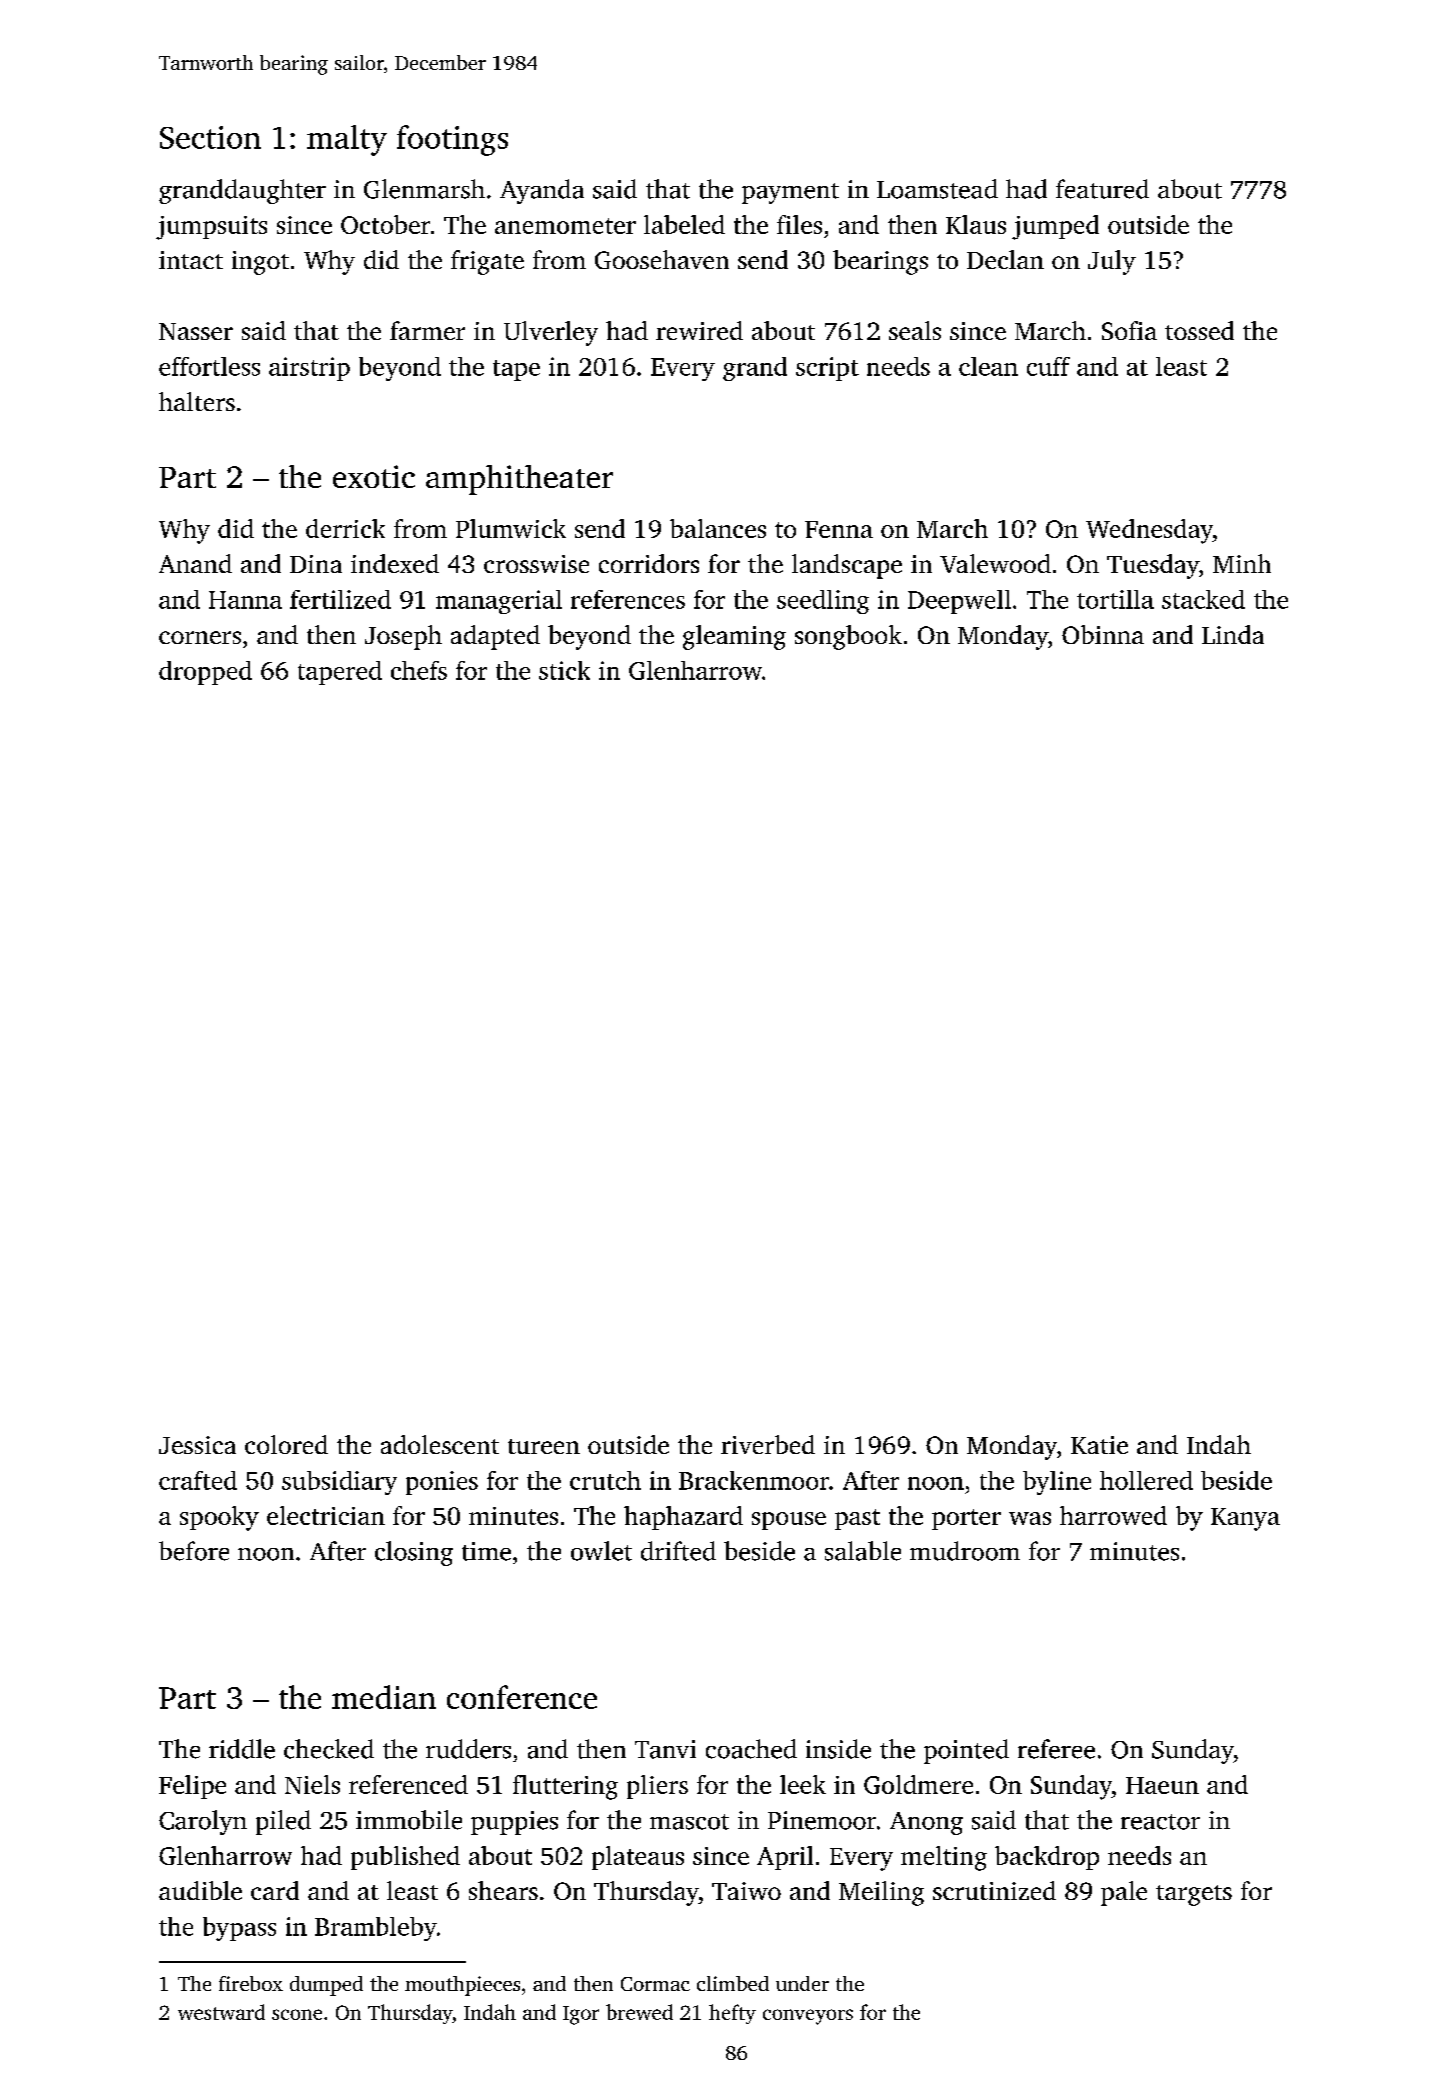 The image size is (1450, 2100). What do you see at coordinates (1233, 634) in the document?
I see `Linda` at bounding box center [1233, 634].
